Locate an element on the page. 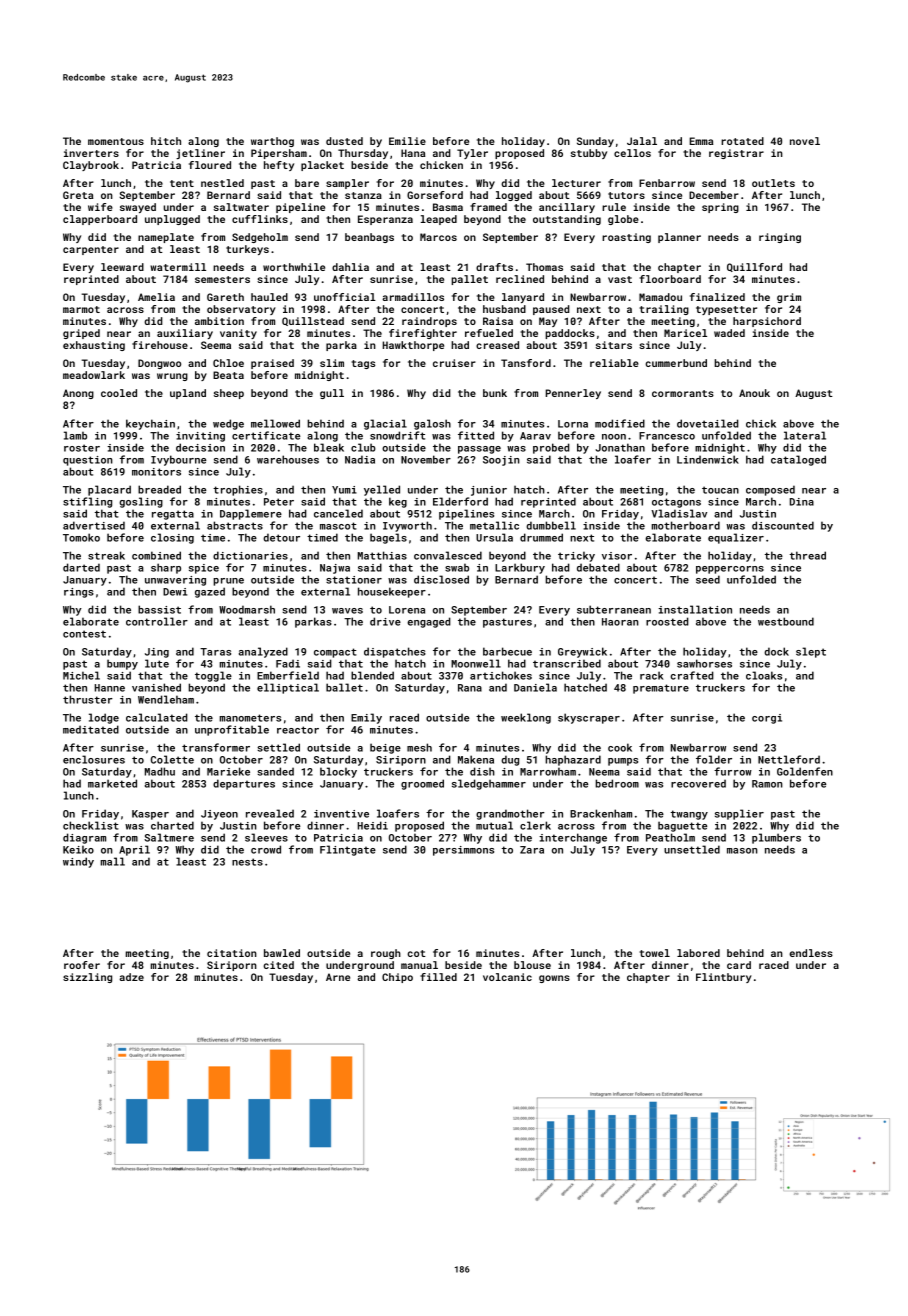 The height and width of the page is (1316, 908). discounted is located at coordinates (783, 525).
